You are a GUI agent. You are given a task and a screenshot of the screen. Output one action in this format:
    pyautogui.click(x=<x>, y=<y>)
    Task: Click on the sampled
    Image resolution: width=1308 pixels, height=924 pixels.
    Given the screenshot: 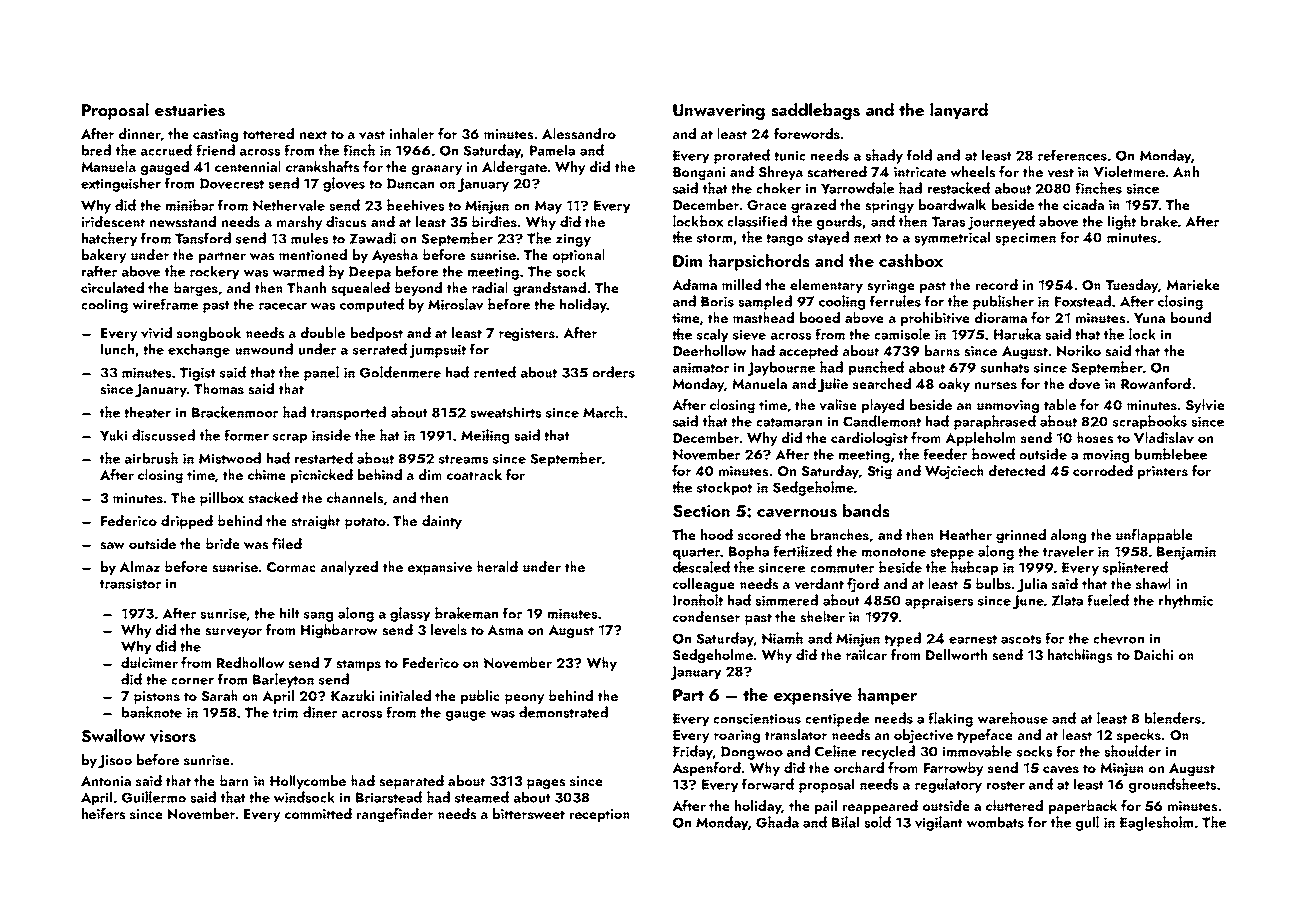 What is the action you would take?
    pyautogui.click(x=765, y=302)
